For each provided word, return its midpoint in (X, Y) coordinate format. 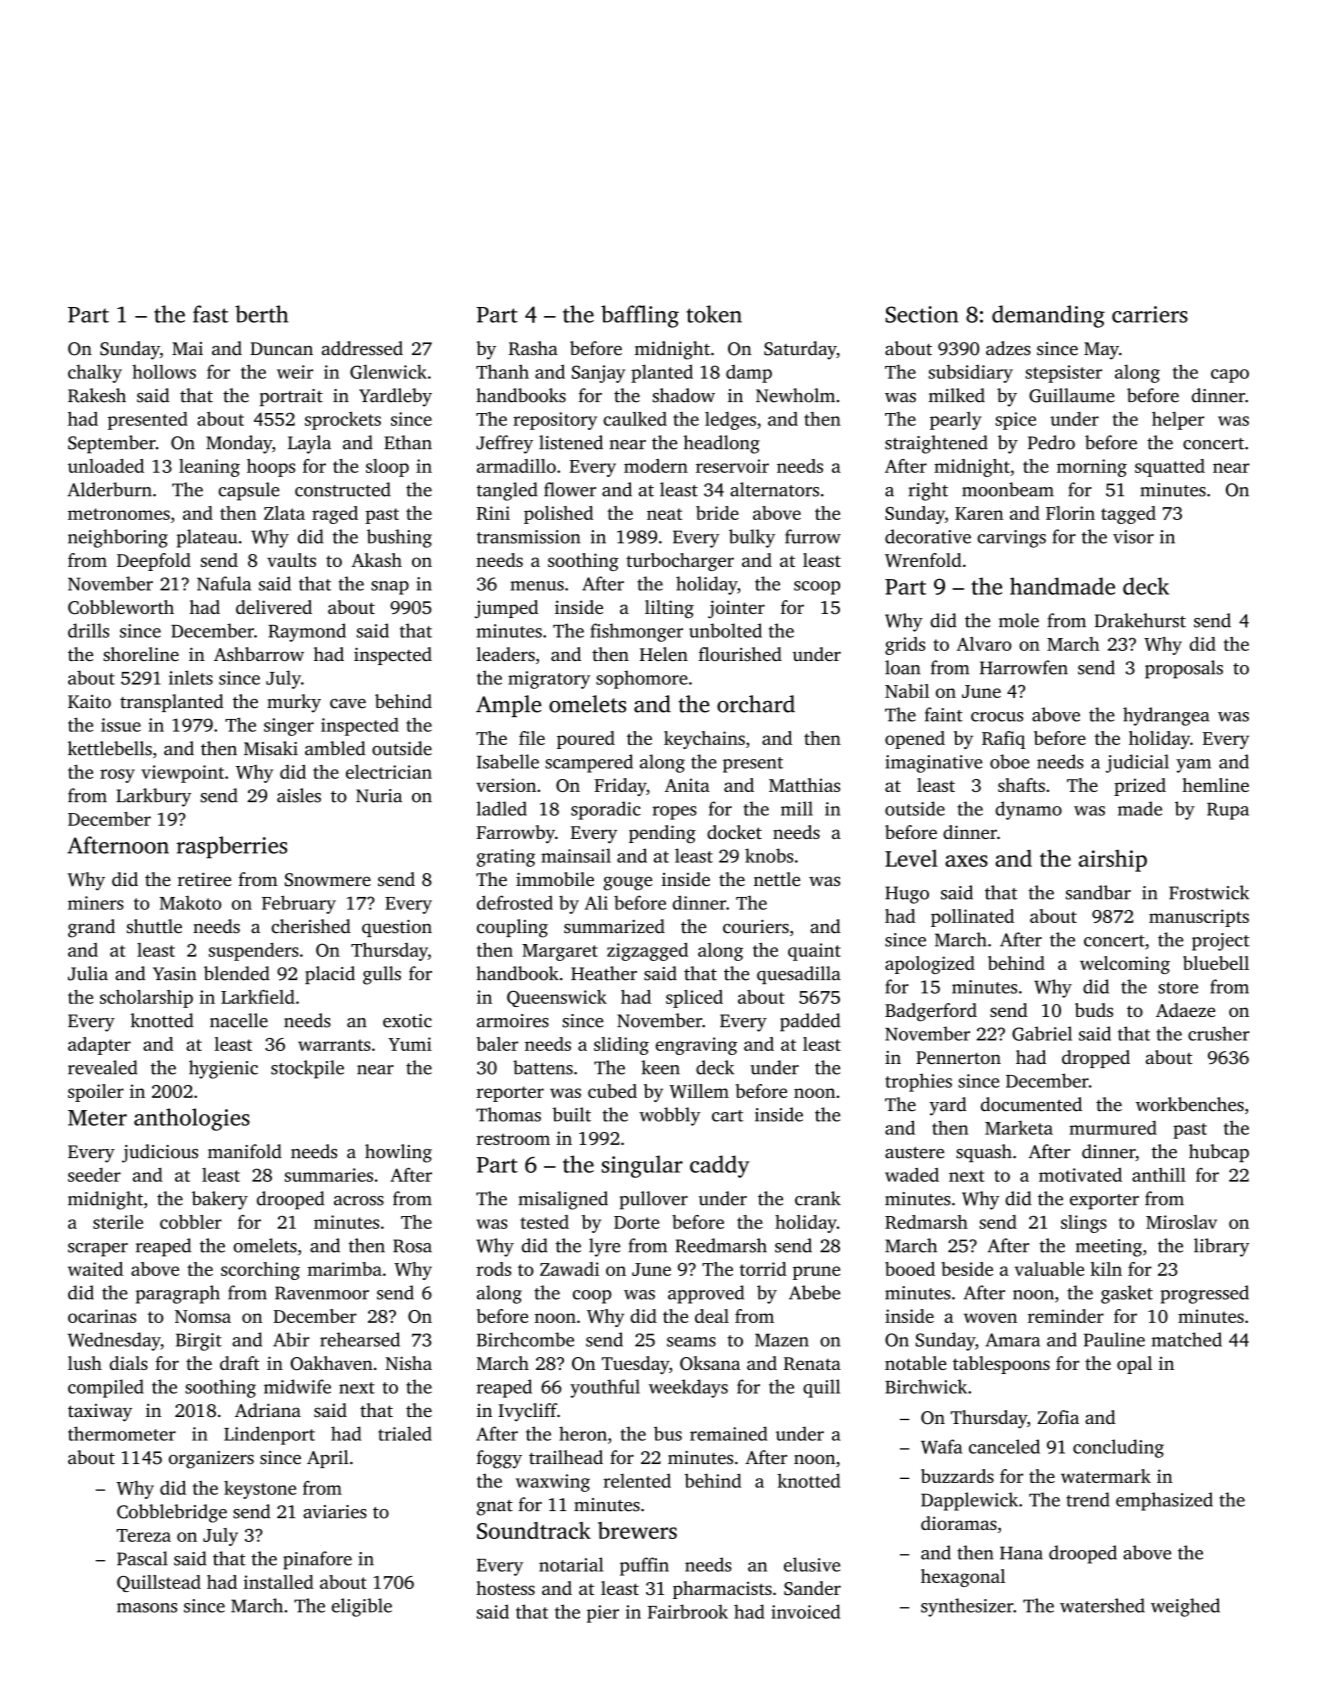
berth (261, 314)
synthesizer (967, 1607)
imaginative (934, 764)
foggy (499, 1459)
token (714, 314)
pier (603, 1614)
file (532, 738)
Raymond (307, 632)
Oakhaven (331, 1363)
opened (915, 740)
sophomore (642, 679)
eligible (362, 1607)
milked (957, 395)
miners (96, 903)
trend (1087, 1499)
